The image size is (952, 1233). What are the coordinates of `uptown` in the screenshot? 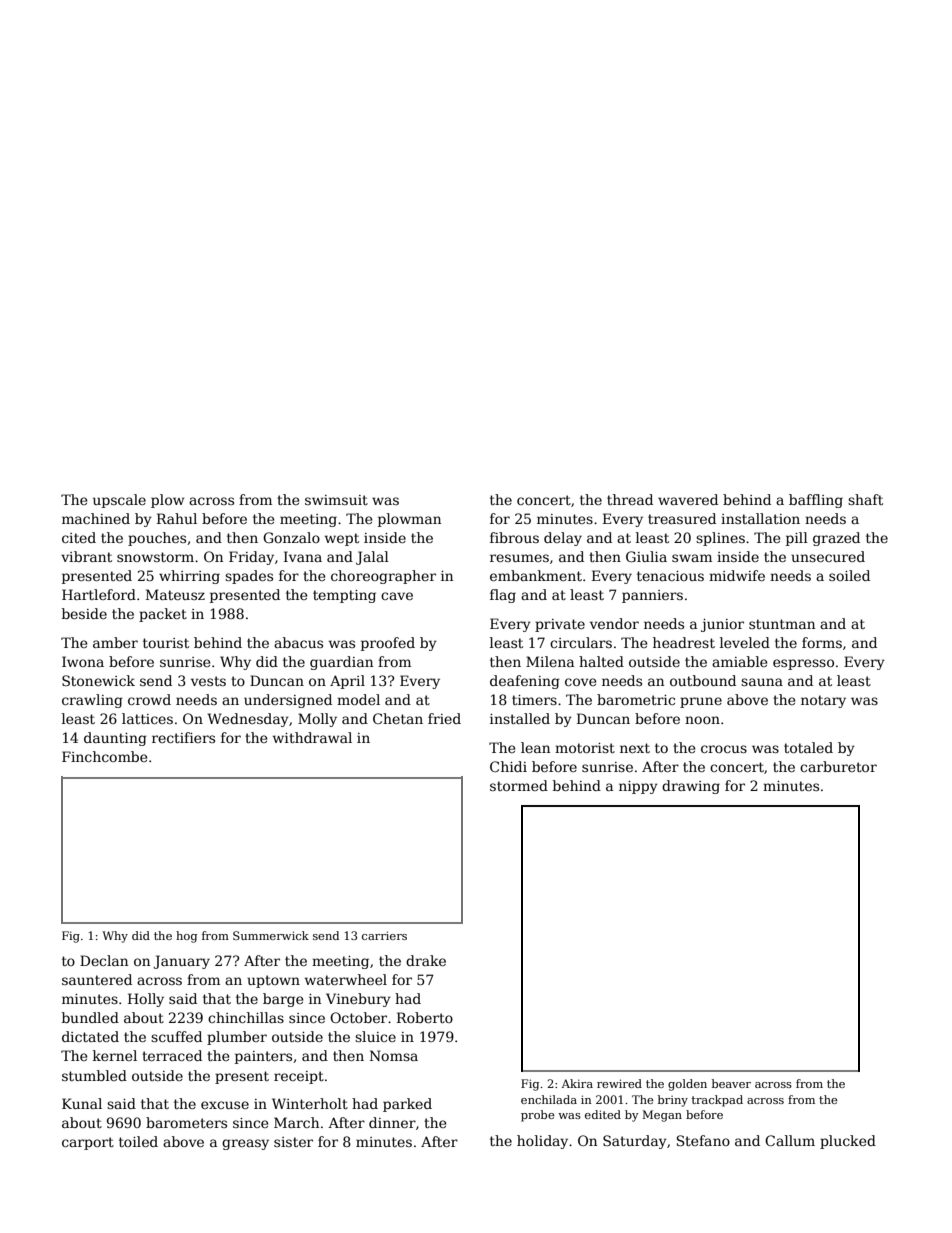 It's located at (273, 981).
